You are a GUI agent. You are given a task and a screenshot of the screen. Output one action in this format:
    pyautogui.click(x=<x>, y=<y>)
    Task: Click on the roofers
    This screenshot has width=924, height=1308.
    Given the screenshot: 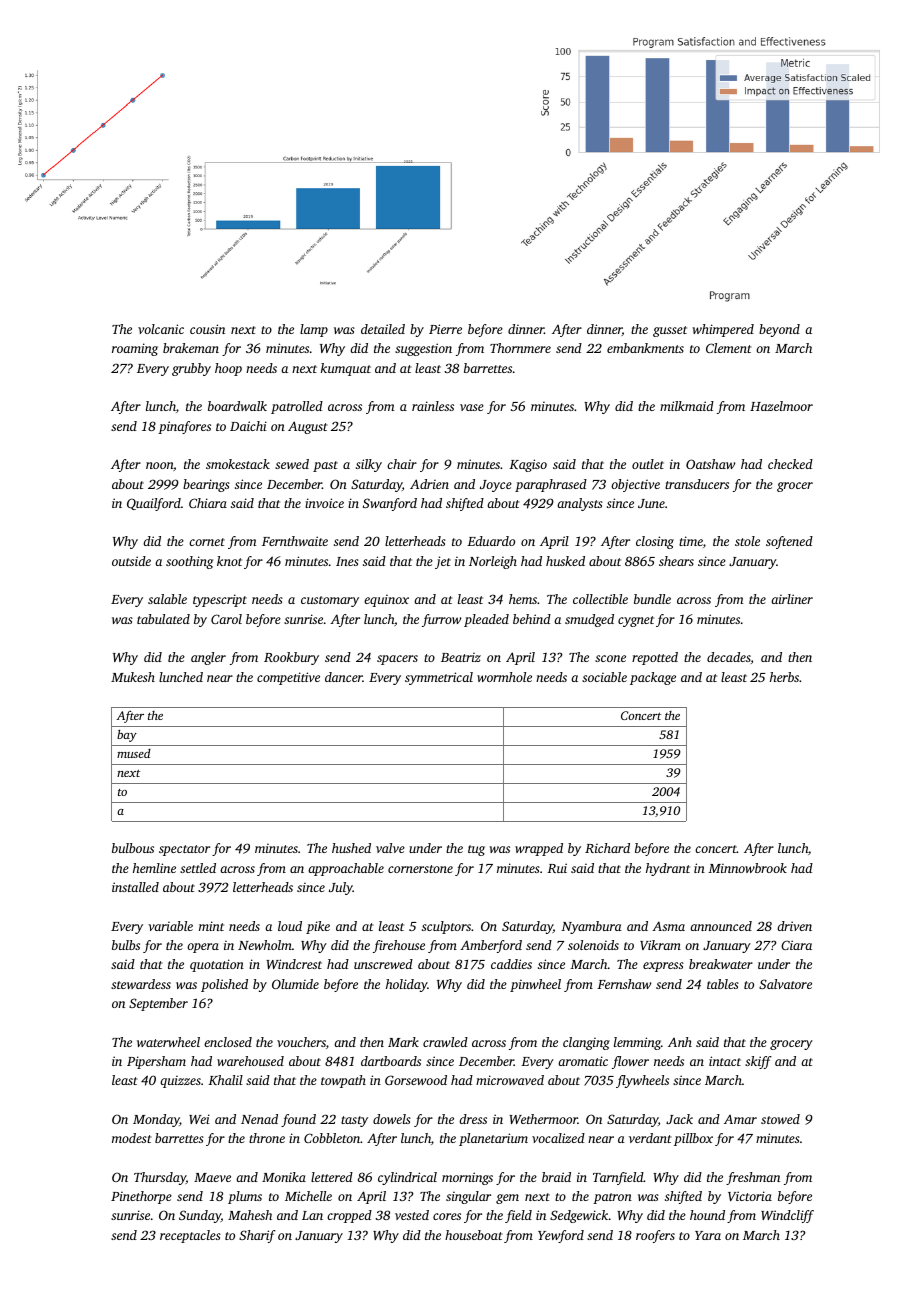 What is the action you would take?
    pyautogui.click(x=655, y=1236)
